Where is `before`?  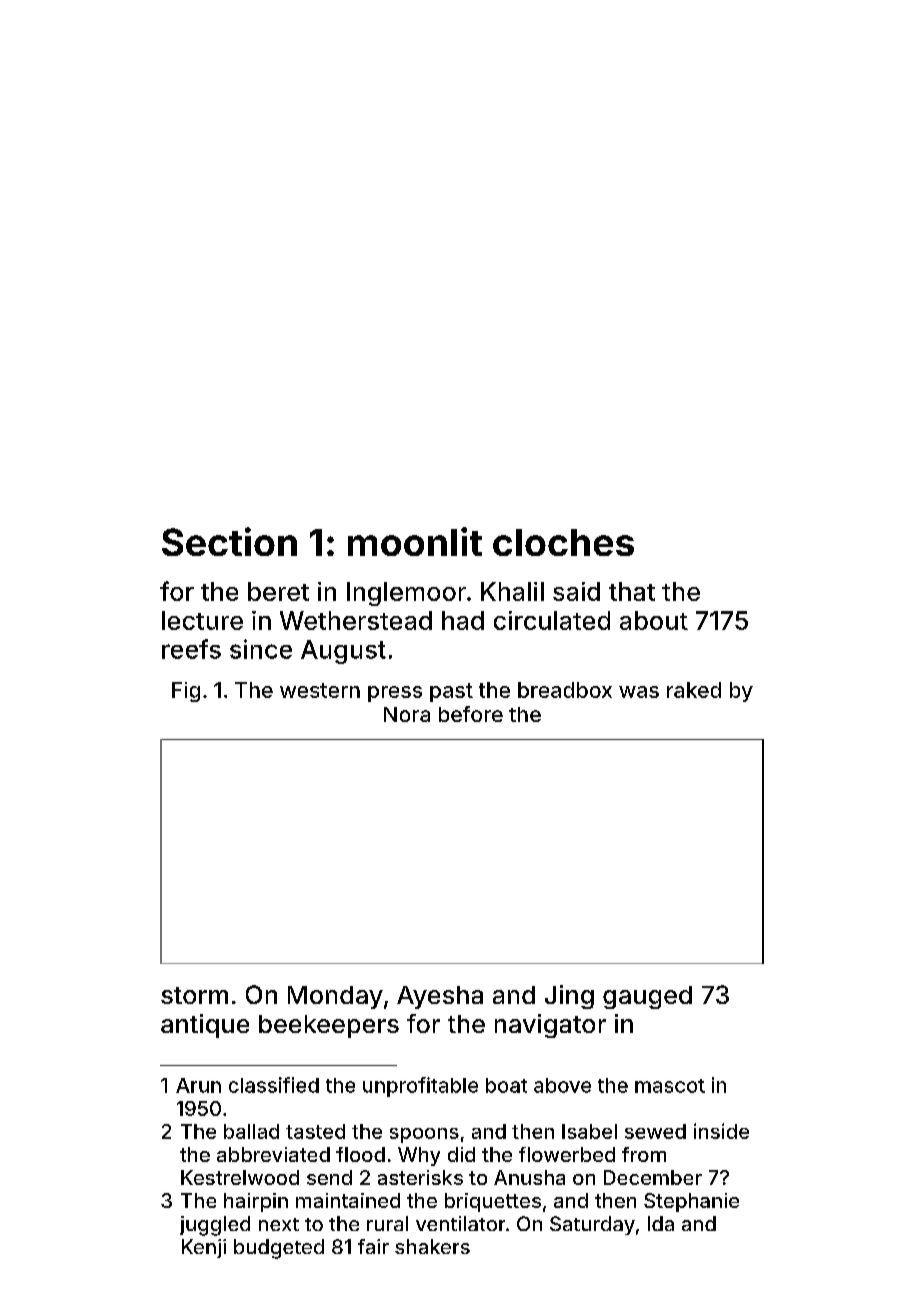 before is located at coordinates (471, 714).
